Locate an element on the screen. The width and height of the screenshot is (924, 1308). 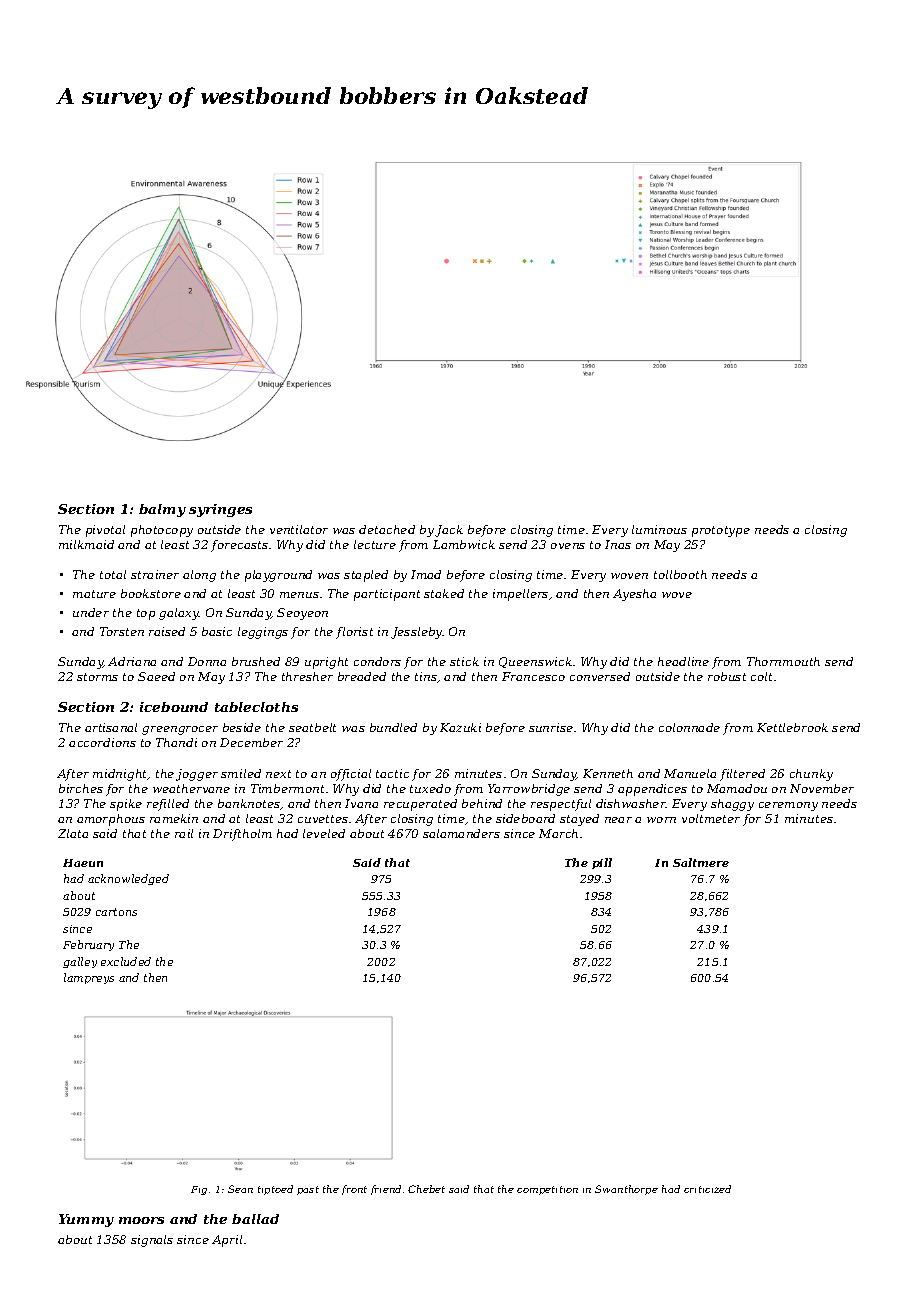
lecture is located at coordinates (375, 544).
